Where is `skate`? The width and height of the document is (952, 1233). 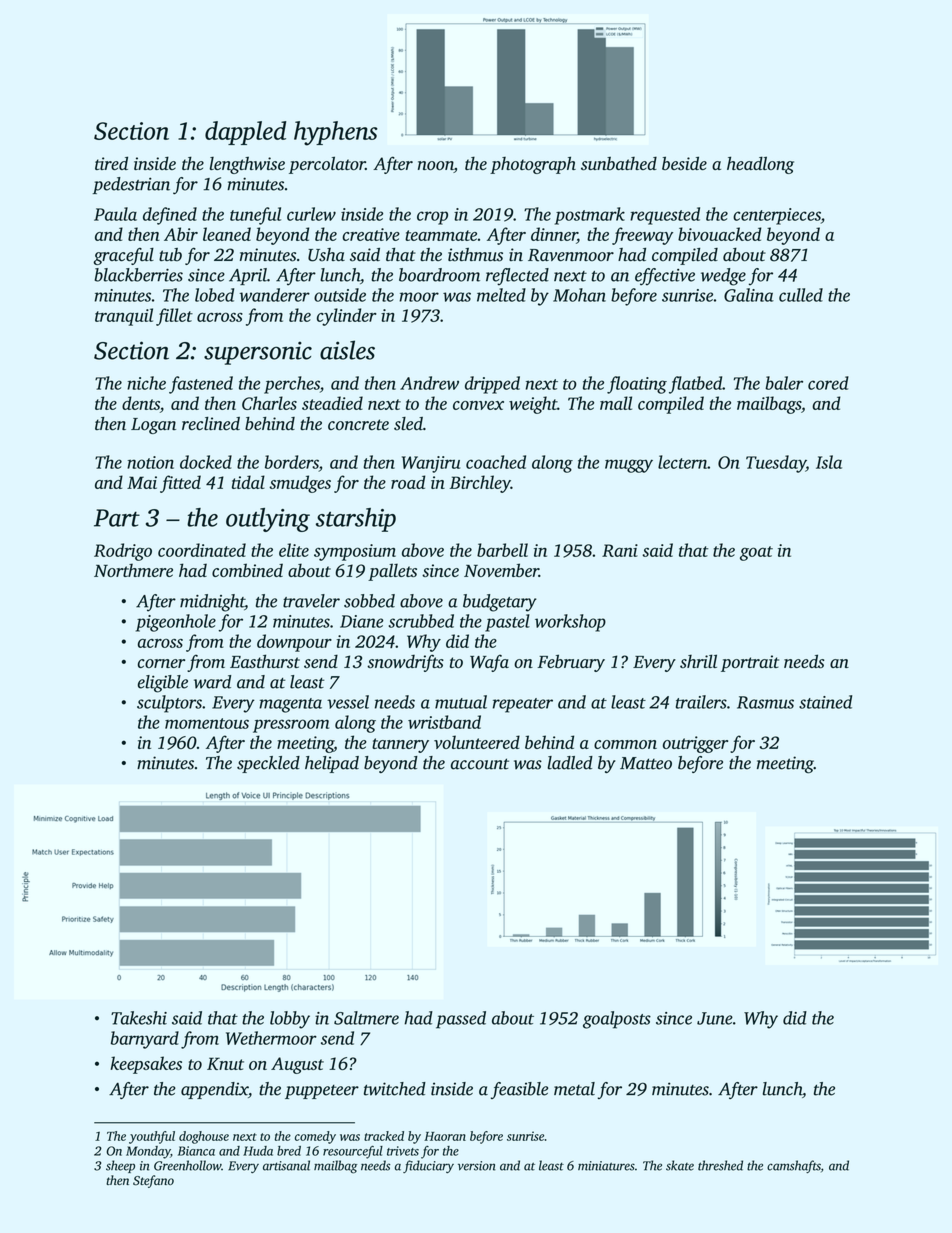
skate is located at coordinates (680, 1165).
